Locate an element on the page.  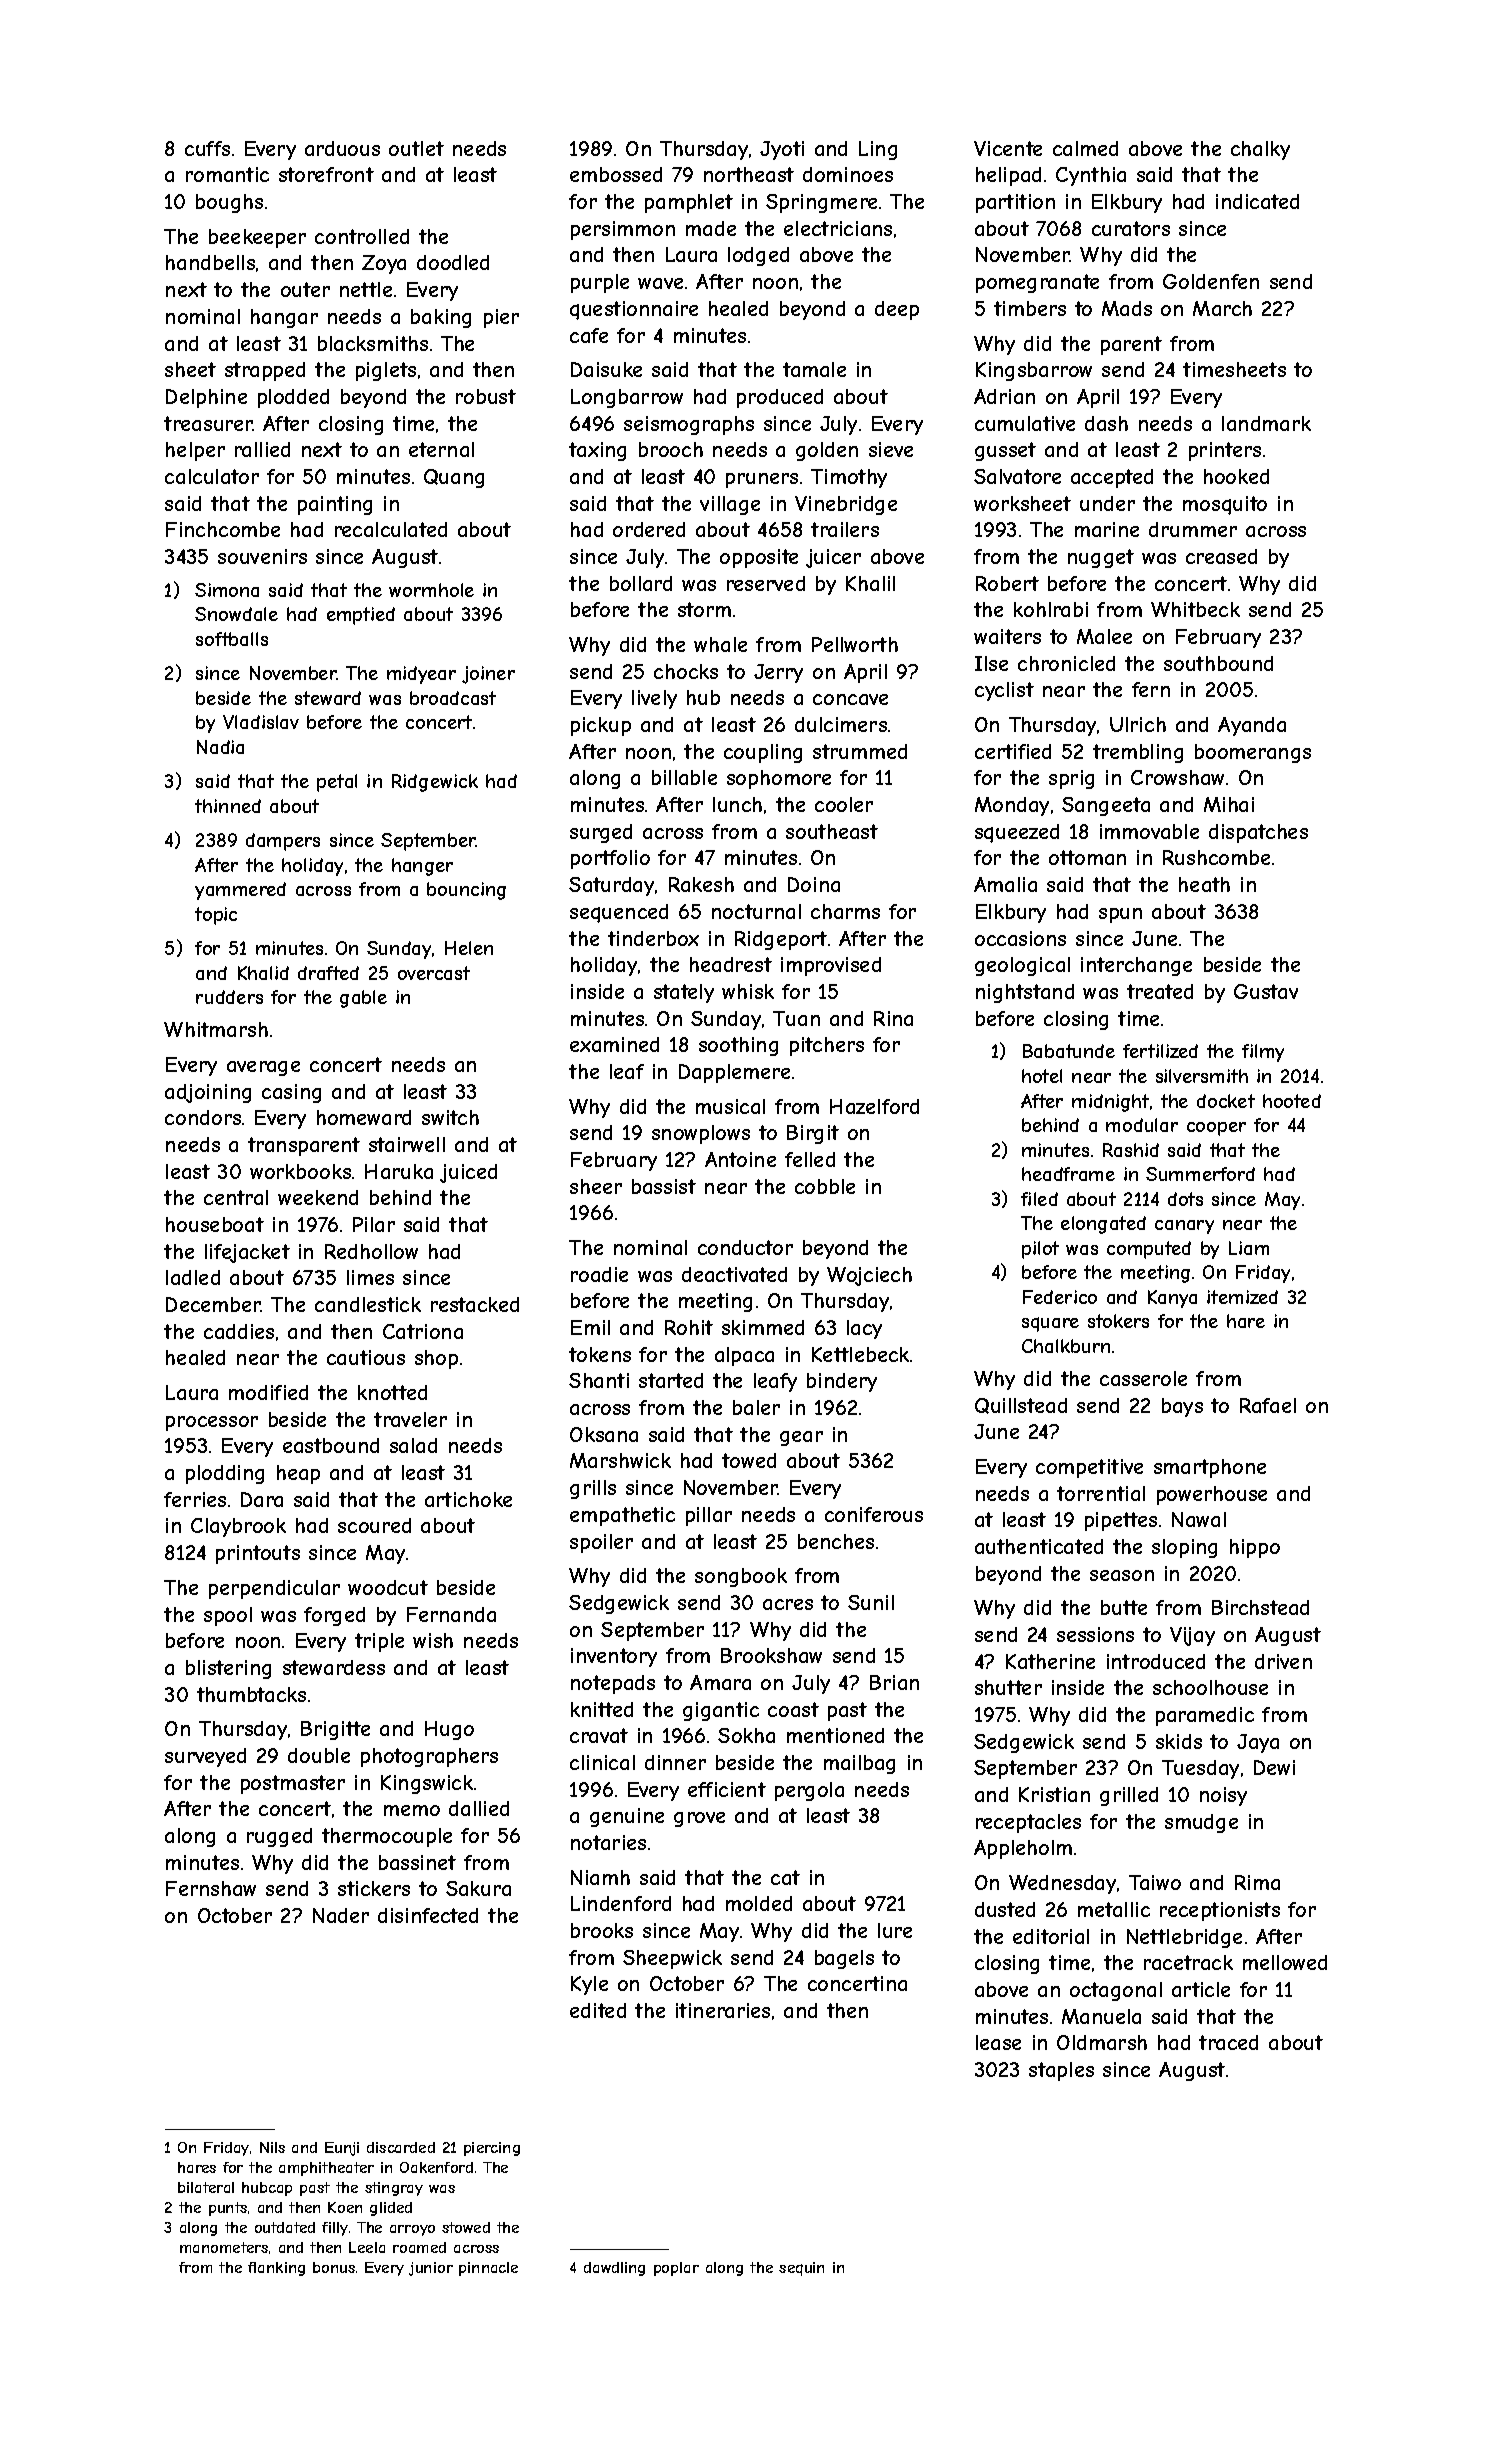
wave is located at coordinates (660, 283).
